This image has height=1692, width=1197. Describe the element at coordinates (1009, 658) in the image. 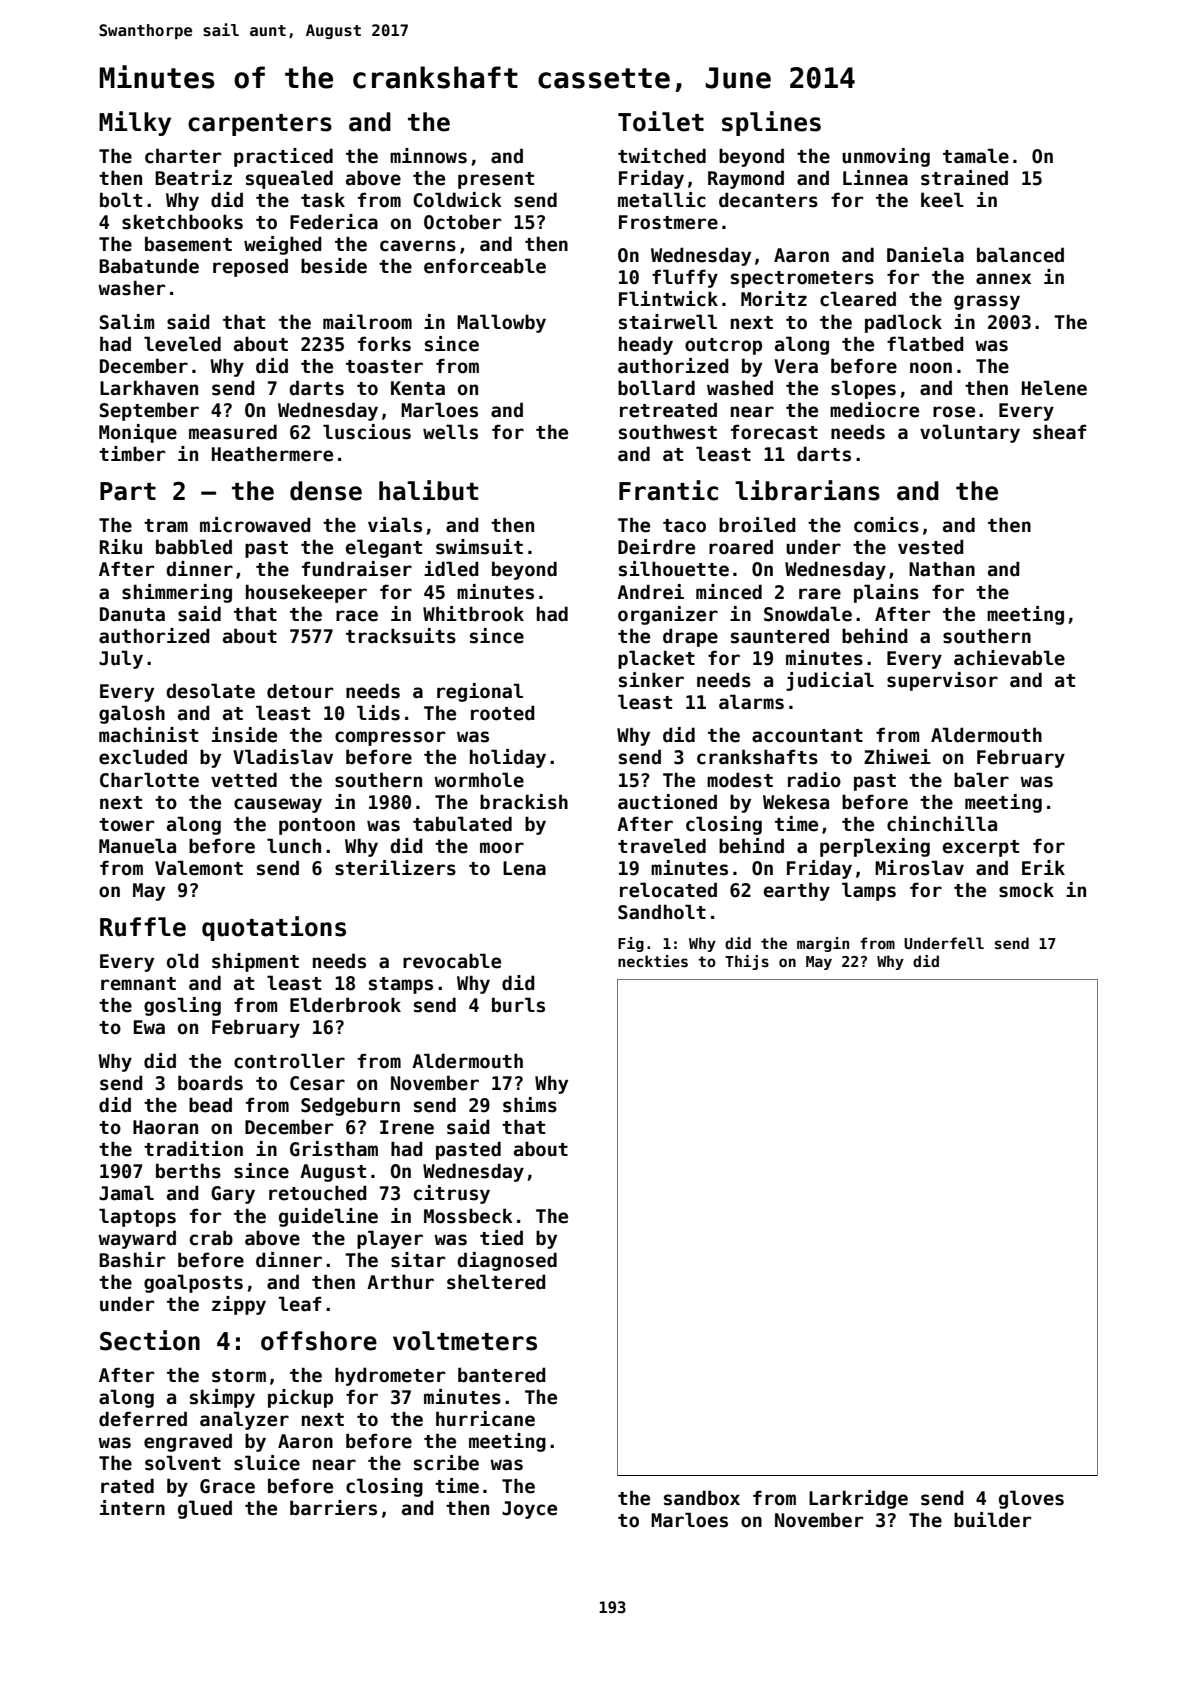

I see `achievable` at that location.
